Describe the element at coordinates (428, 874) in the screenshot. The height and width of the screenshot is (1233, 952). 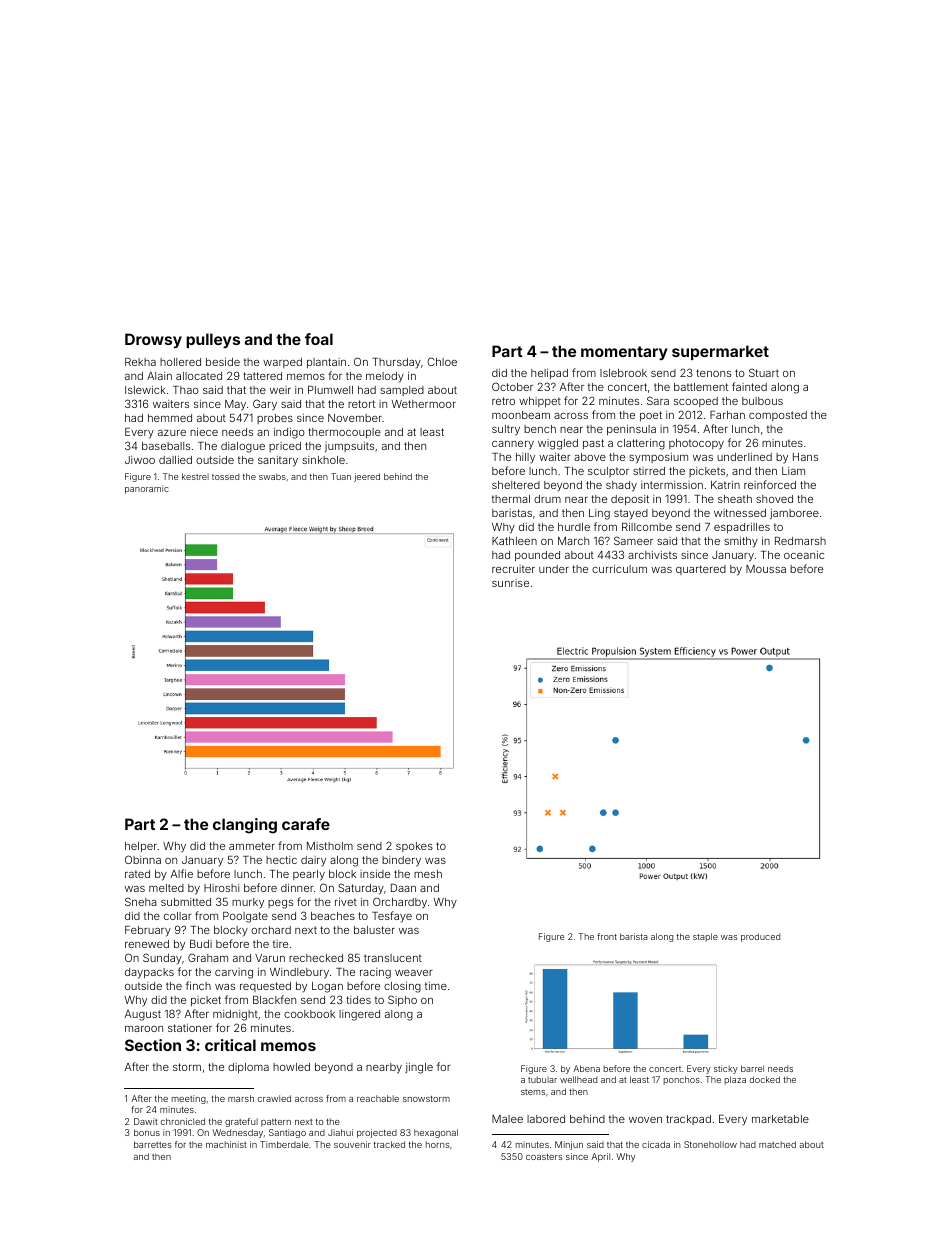
I see `mesh` at that location.
